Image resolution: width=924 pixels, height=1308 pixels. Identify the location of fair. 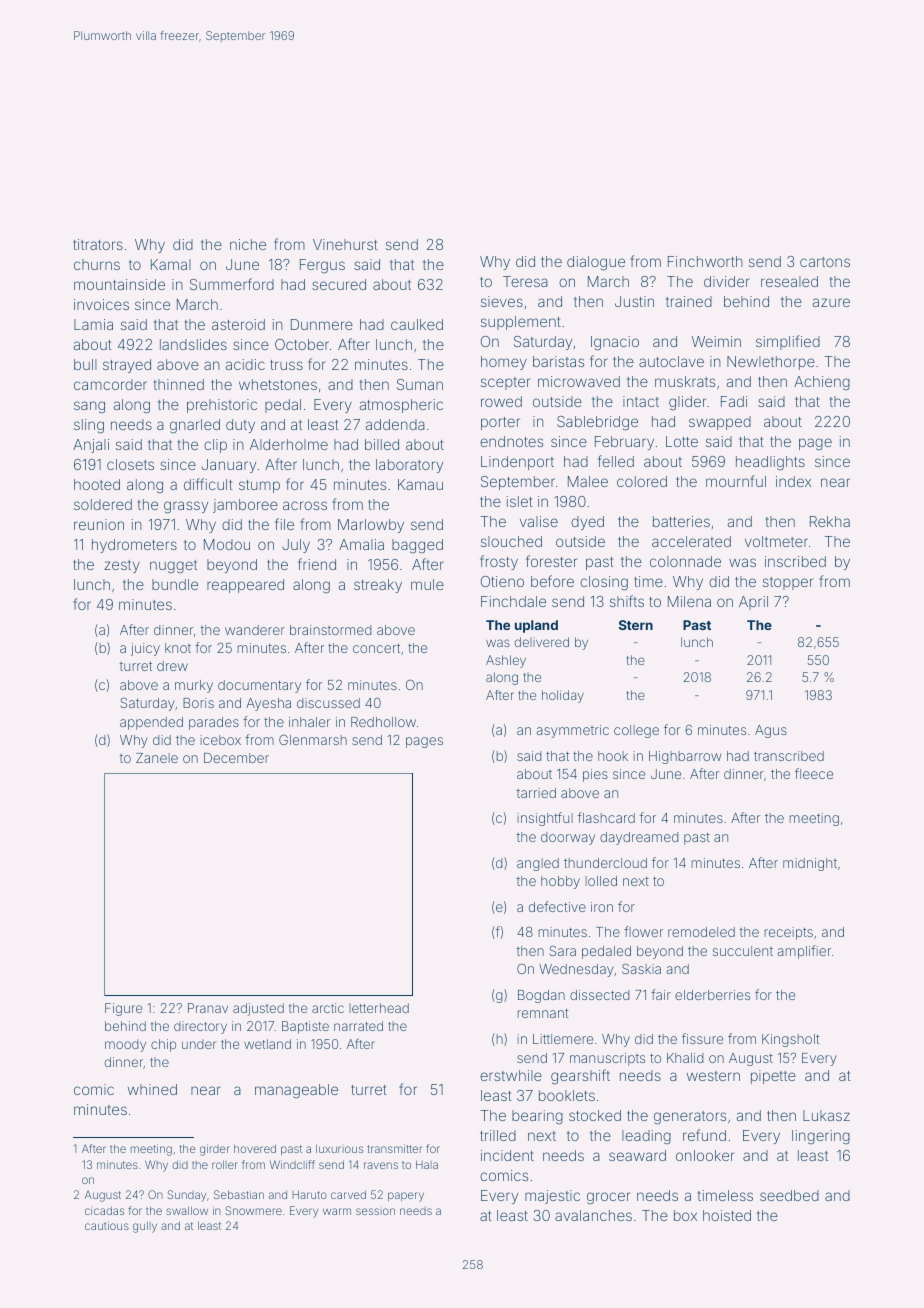
(661, 994).
